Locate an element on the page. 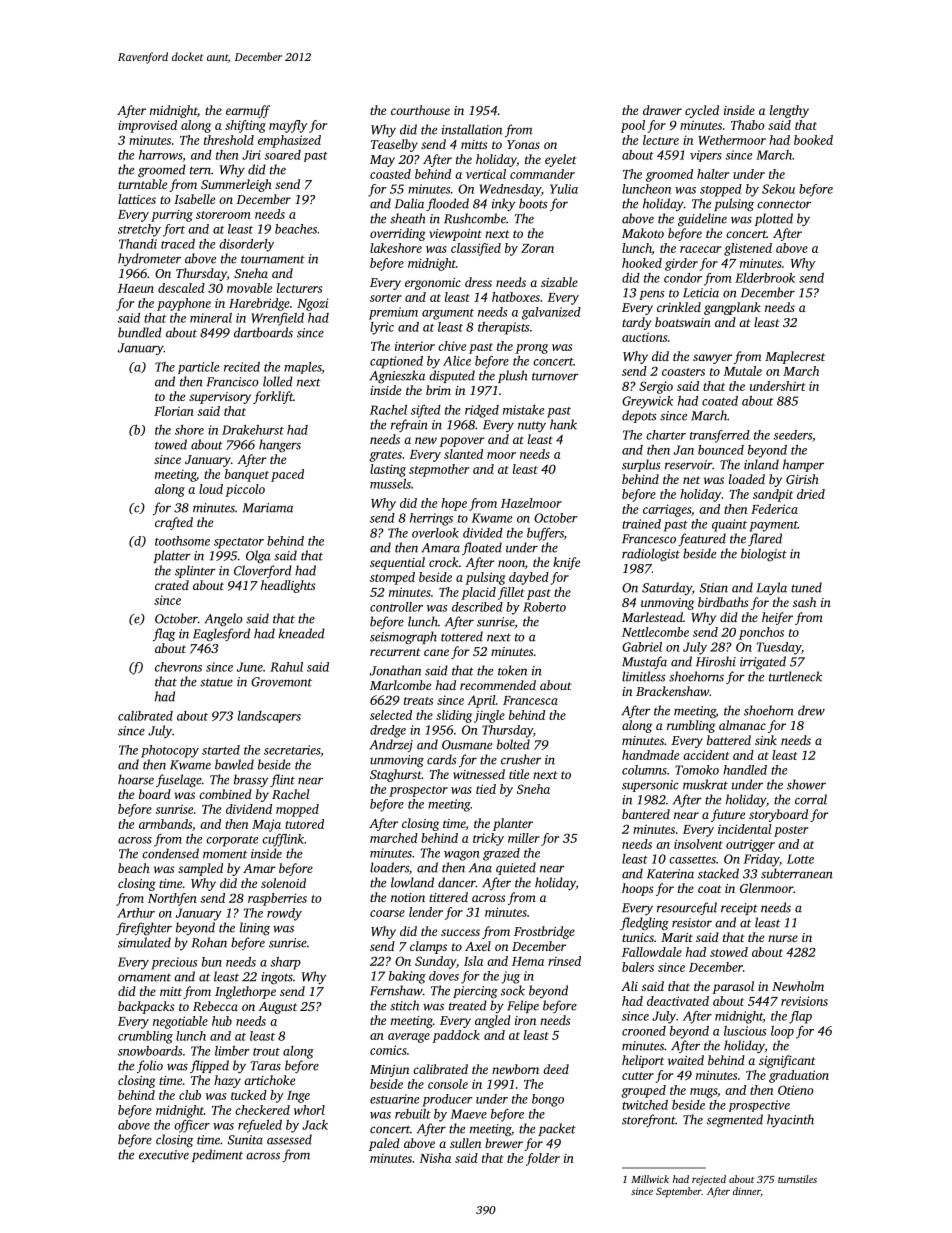  Tuesday is located at coordinates (779, 648).
